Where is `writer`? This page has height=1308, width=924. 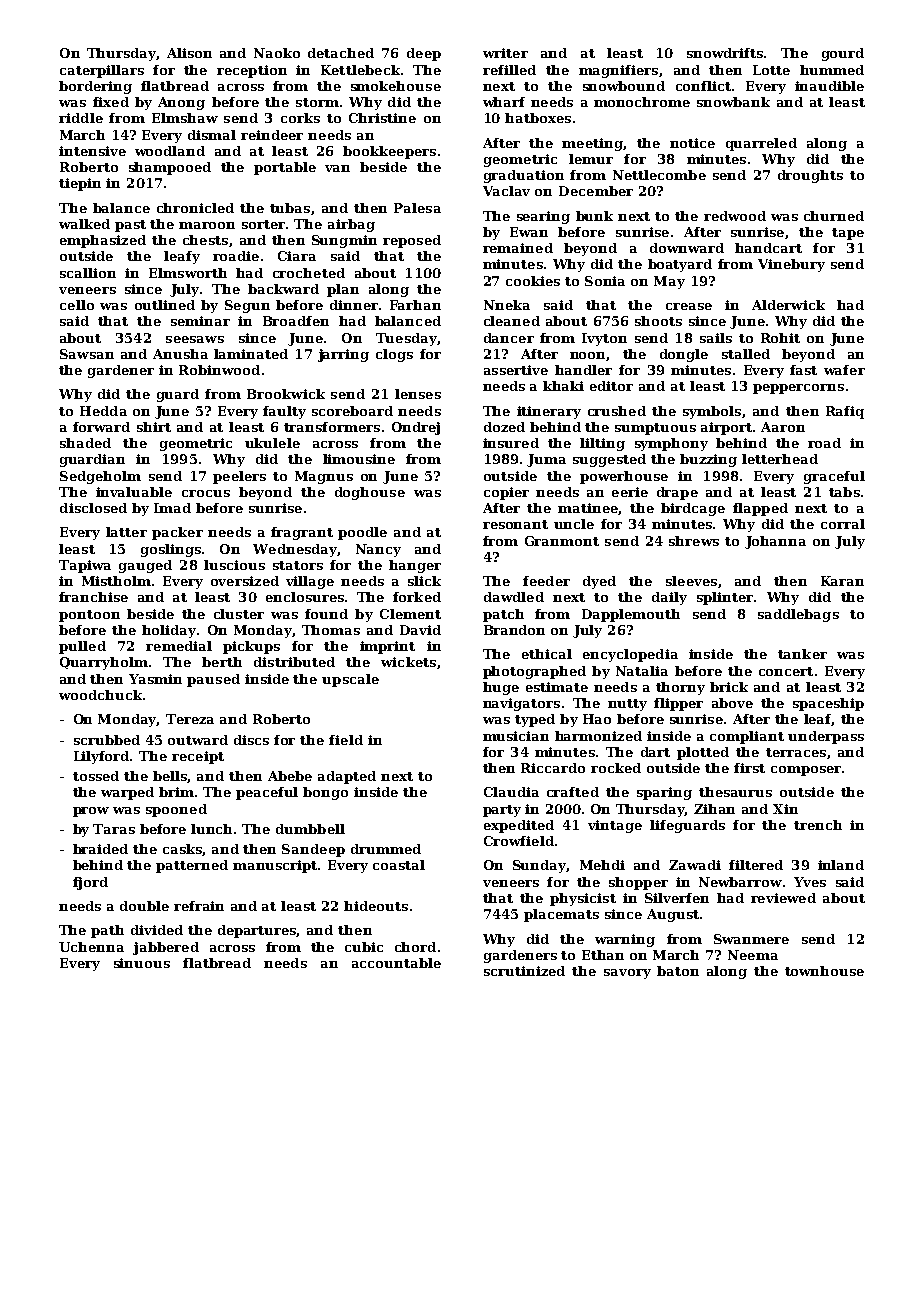 writer is located at coordinates (505, 53).
